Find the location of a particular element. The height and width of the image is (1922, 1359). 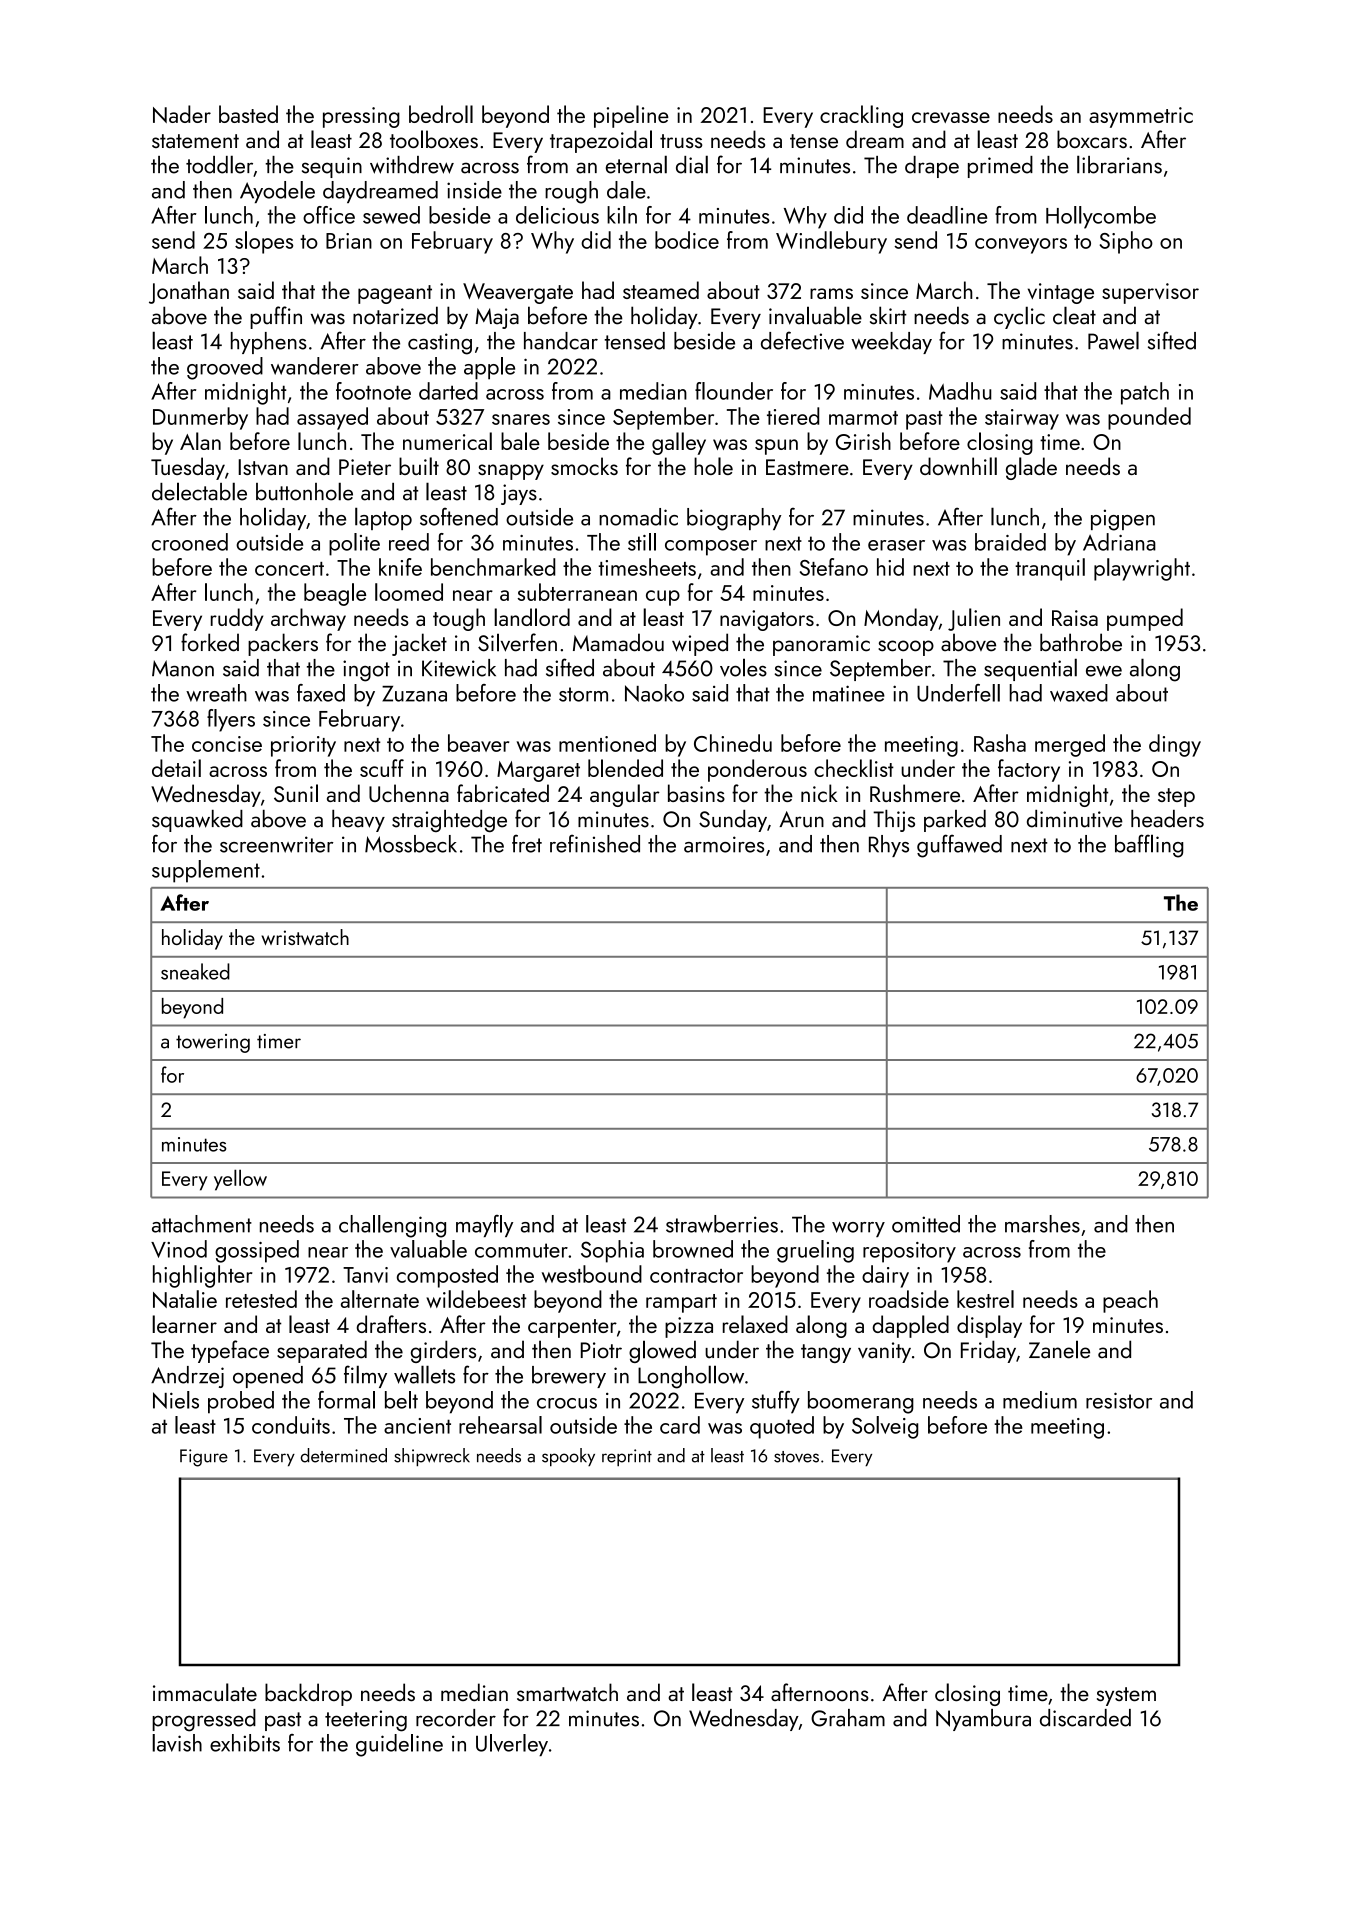

omitted is located at coordinates (926, 1224).
